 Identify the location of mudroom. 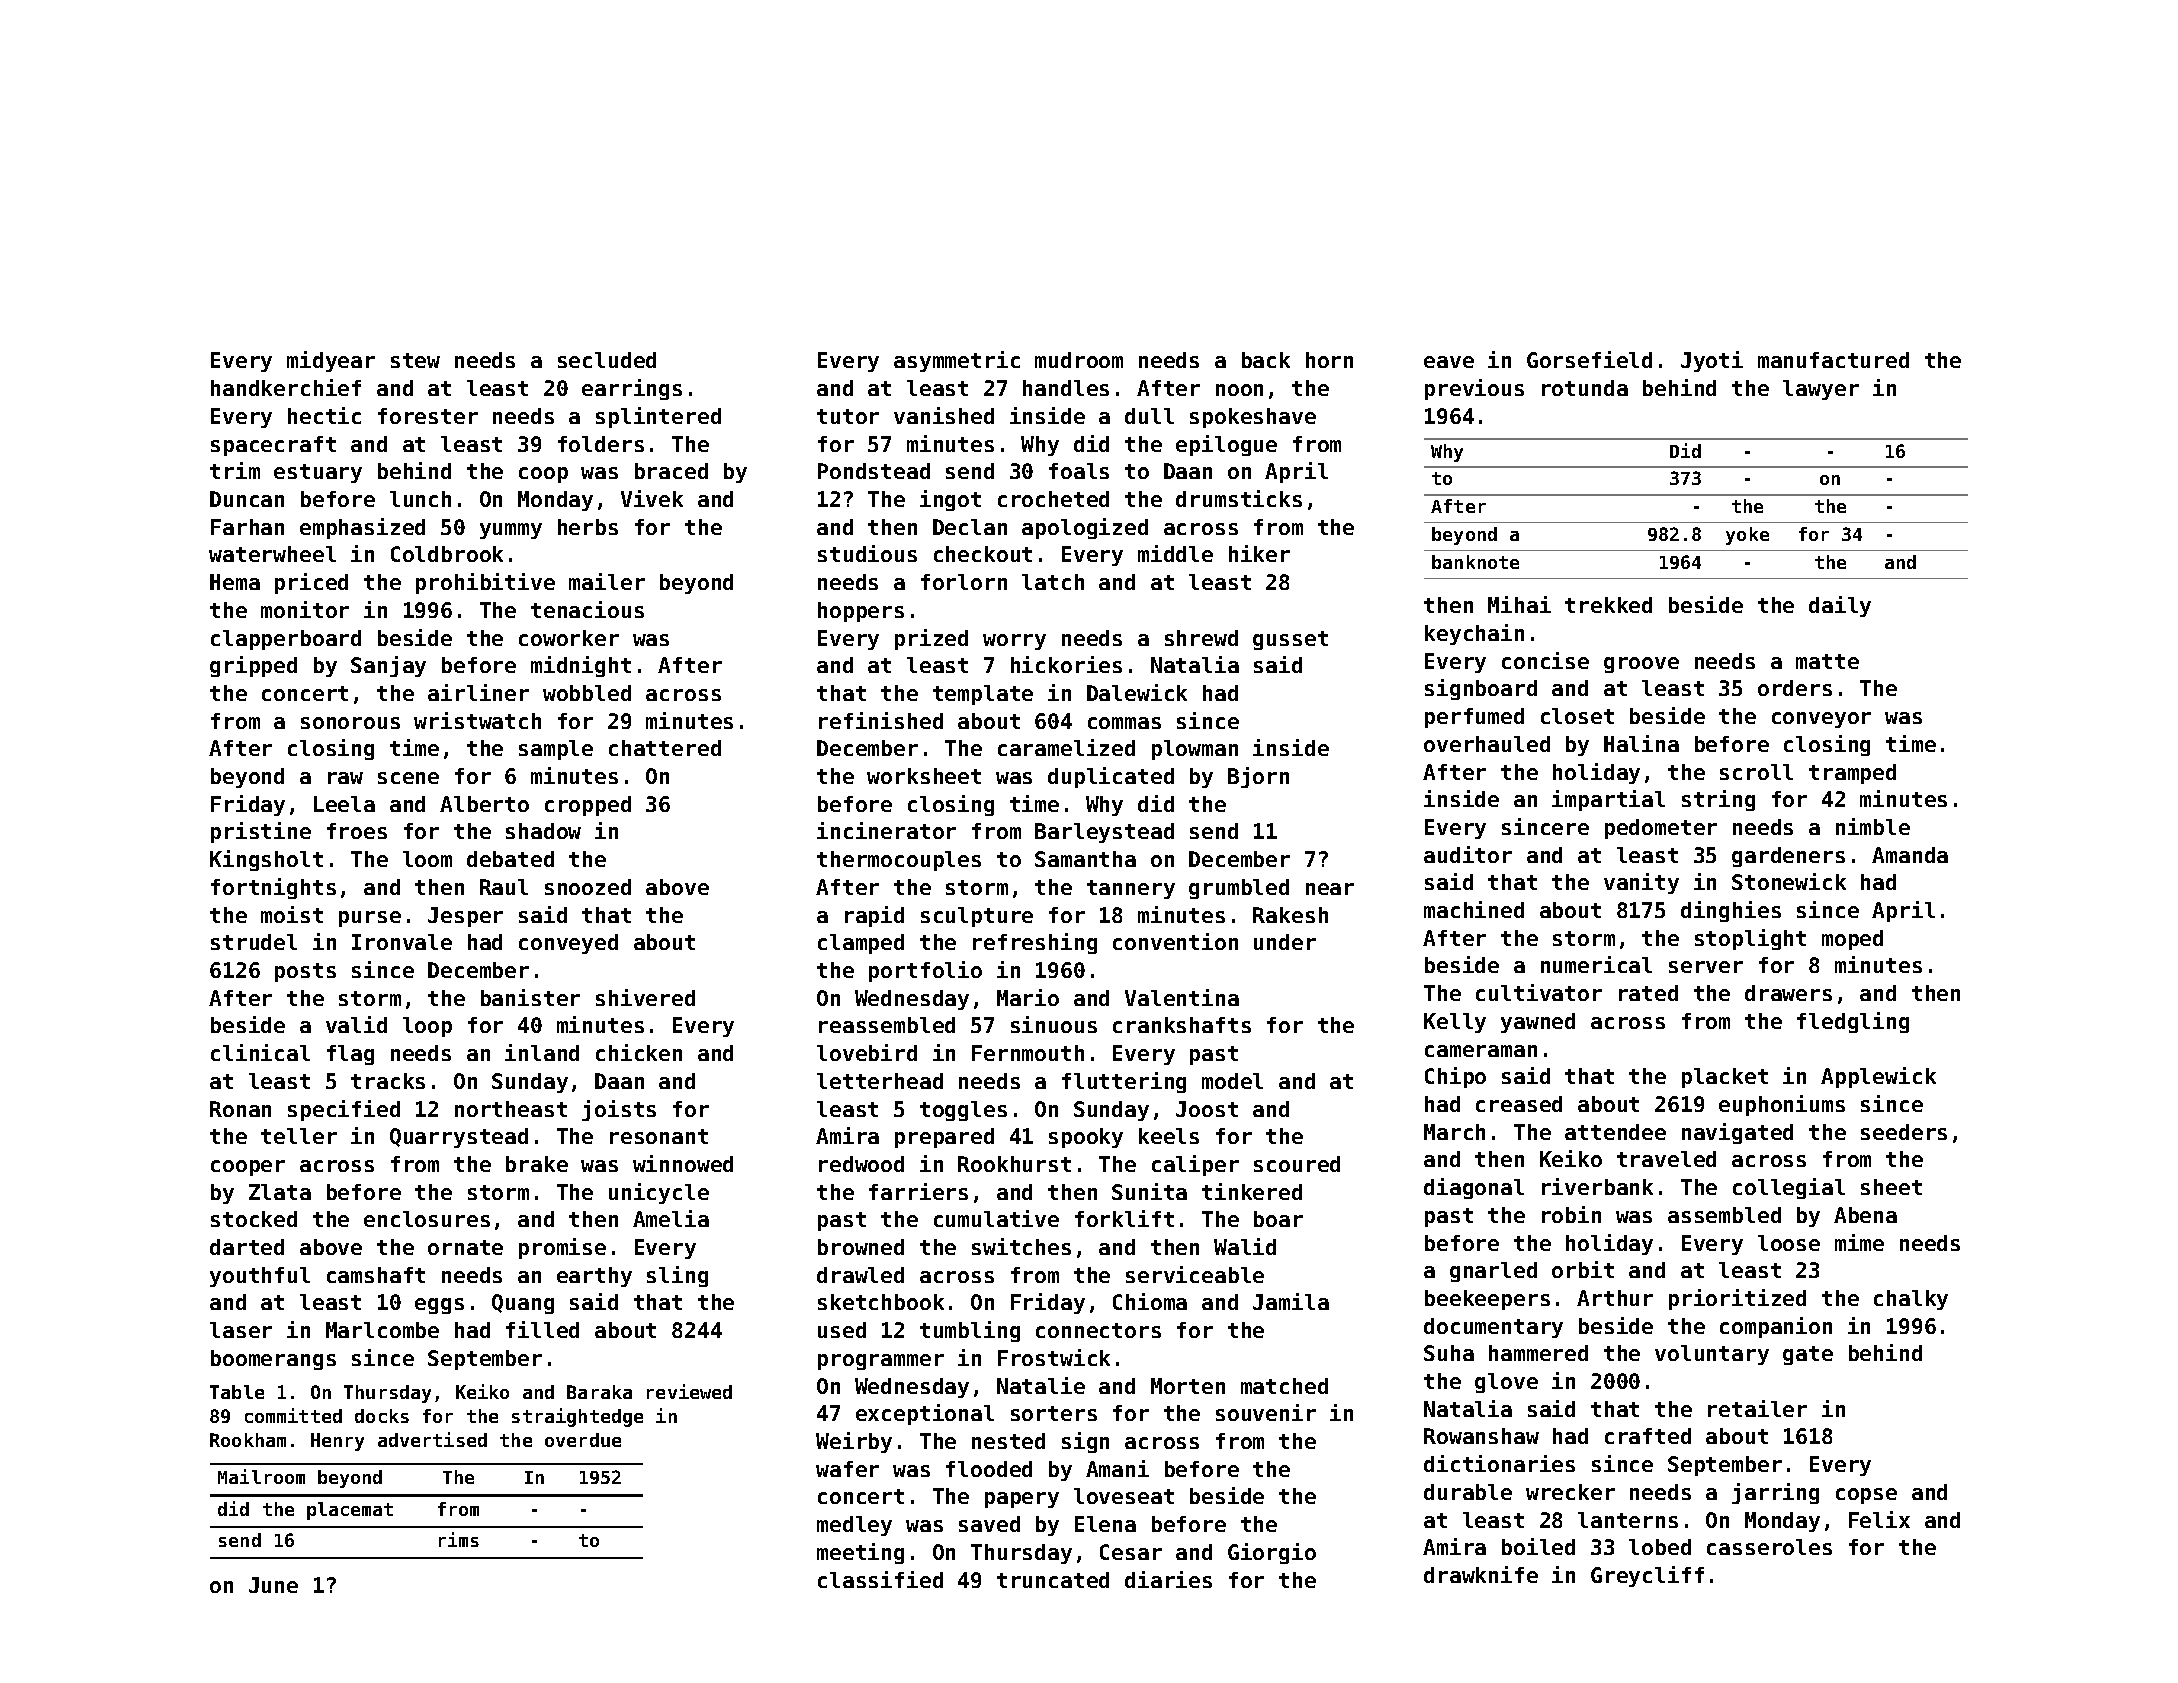
(1079, 360).
